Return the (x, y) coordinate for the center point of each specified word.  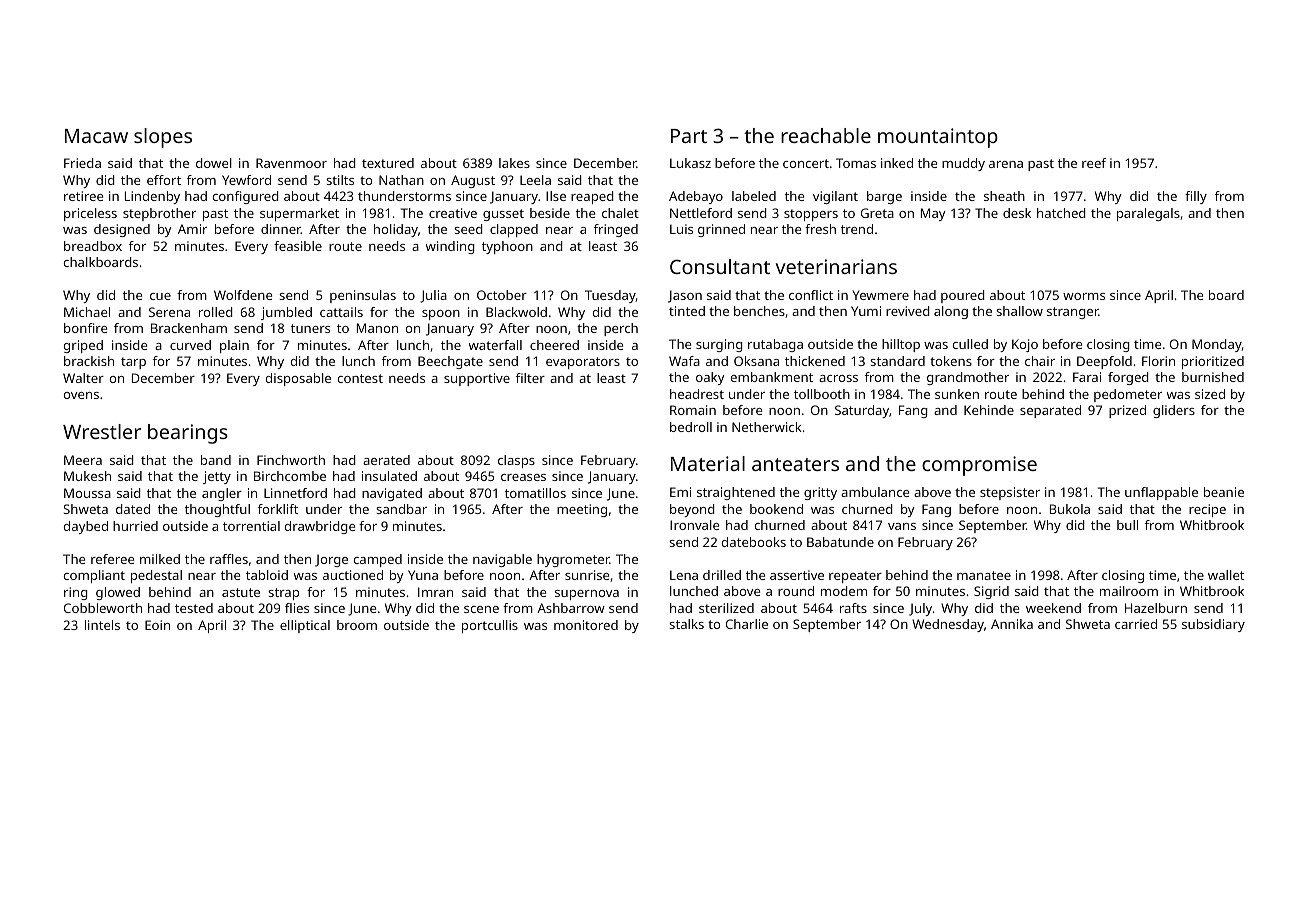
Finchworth (291, 460)
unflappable (1161, 493)
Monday (1217, 345)
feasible (298, 246)
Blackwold (516, 312)
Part (689, 136)
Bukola (1070, 509)
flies (297, 608)
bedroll (691, 427)
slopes (163, 138)
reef (1094, 163)
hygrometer (573, 560)
